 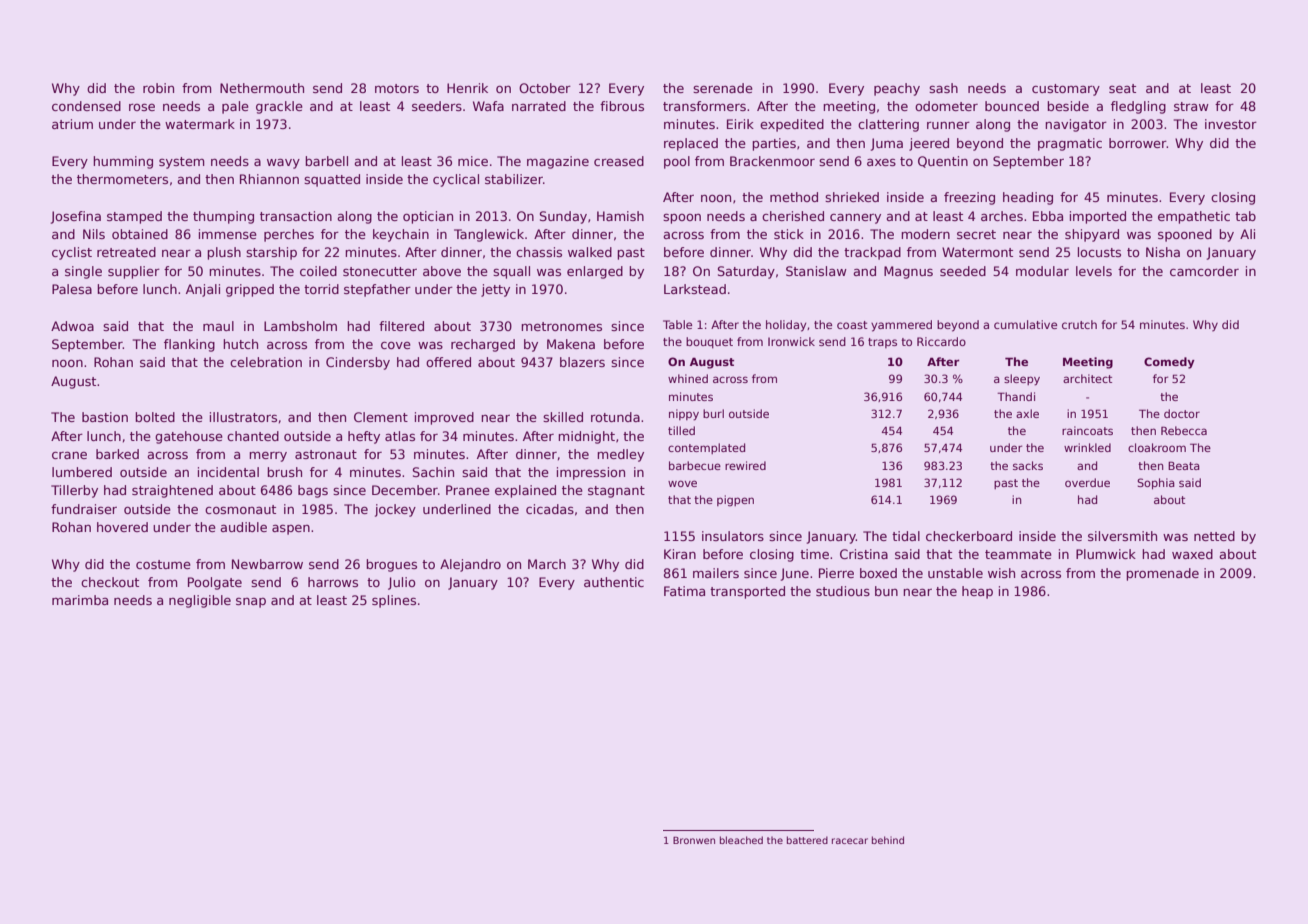 I want to click on Cindersby, so click(x=358, y=363).
